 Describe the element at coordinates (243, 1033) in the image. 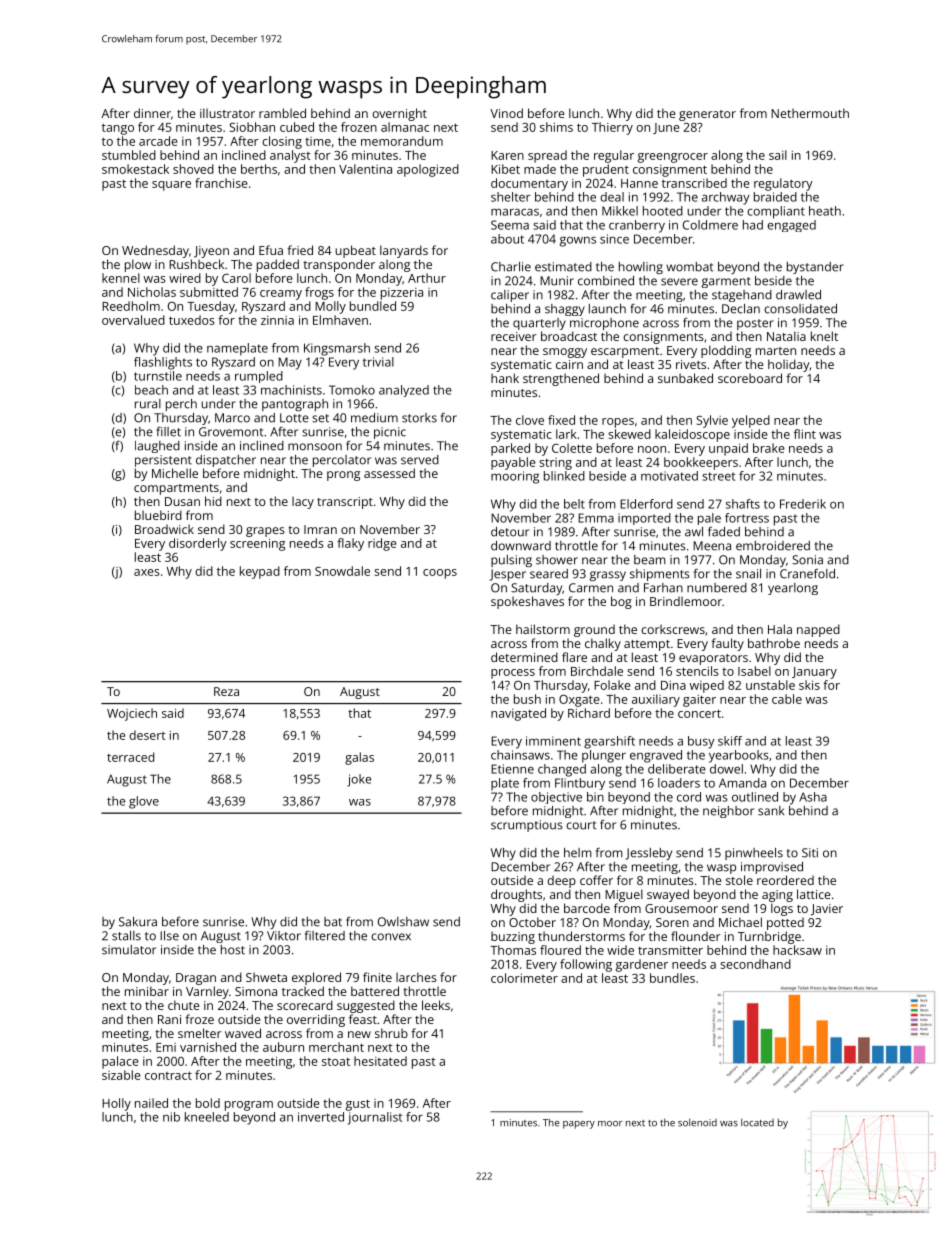

I see `waved` at that location.
